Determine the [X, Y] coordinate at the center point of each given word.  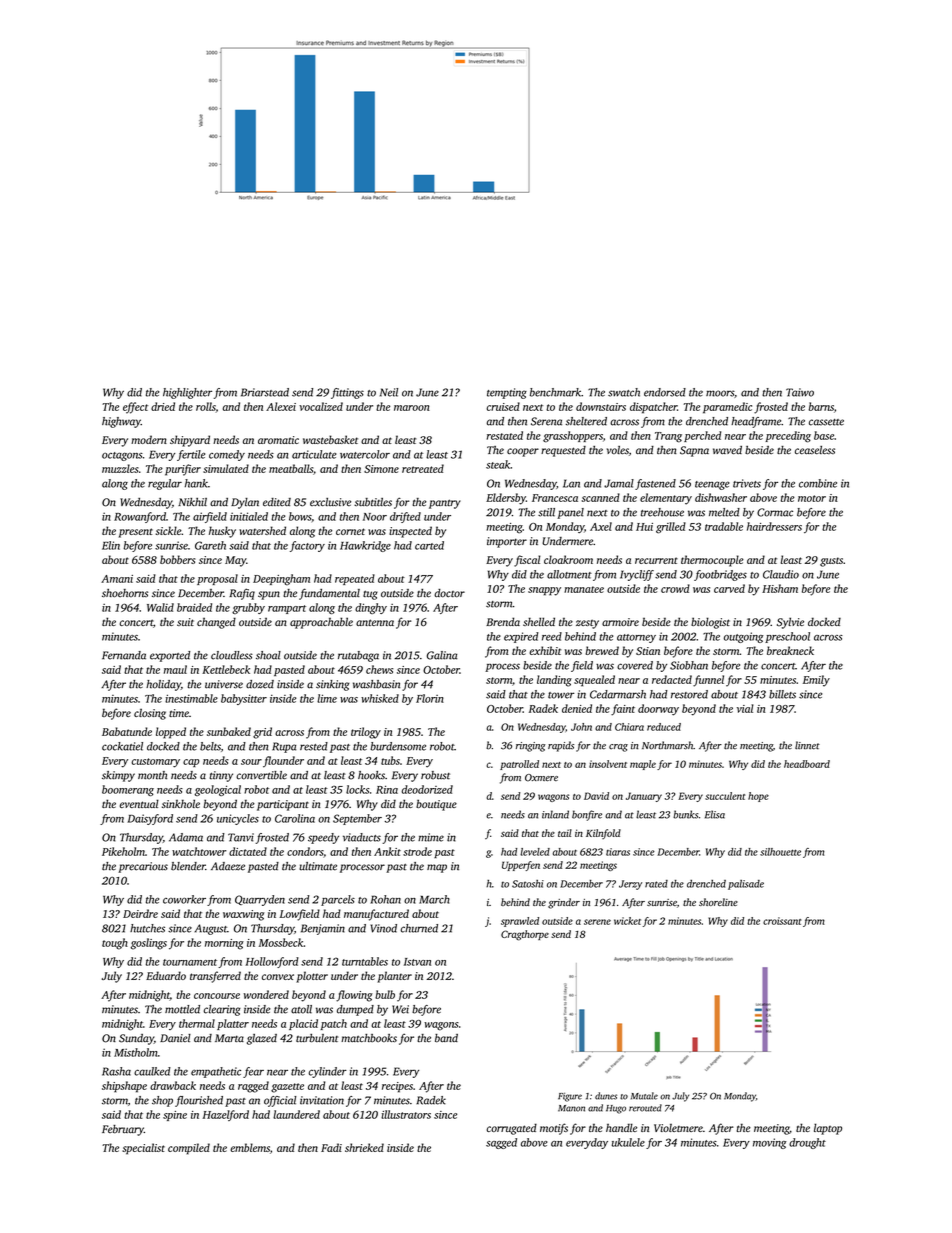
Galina [442, 655]
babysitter [244, 699]
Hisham [780, 588]
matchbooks [369, 1038]
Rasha [116, 1071]
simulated [226, 468]
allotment [569, 574]
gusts [831, 562]
